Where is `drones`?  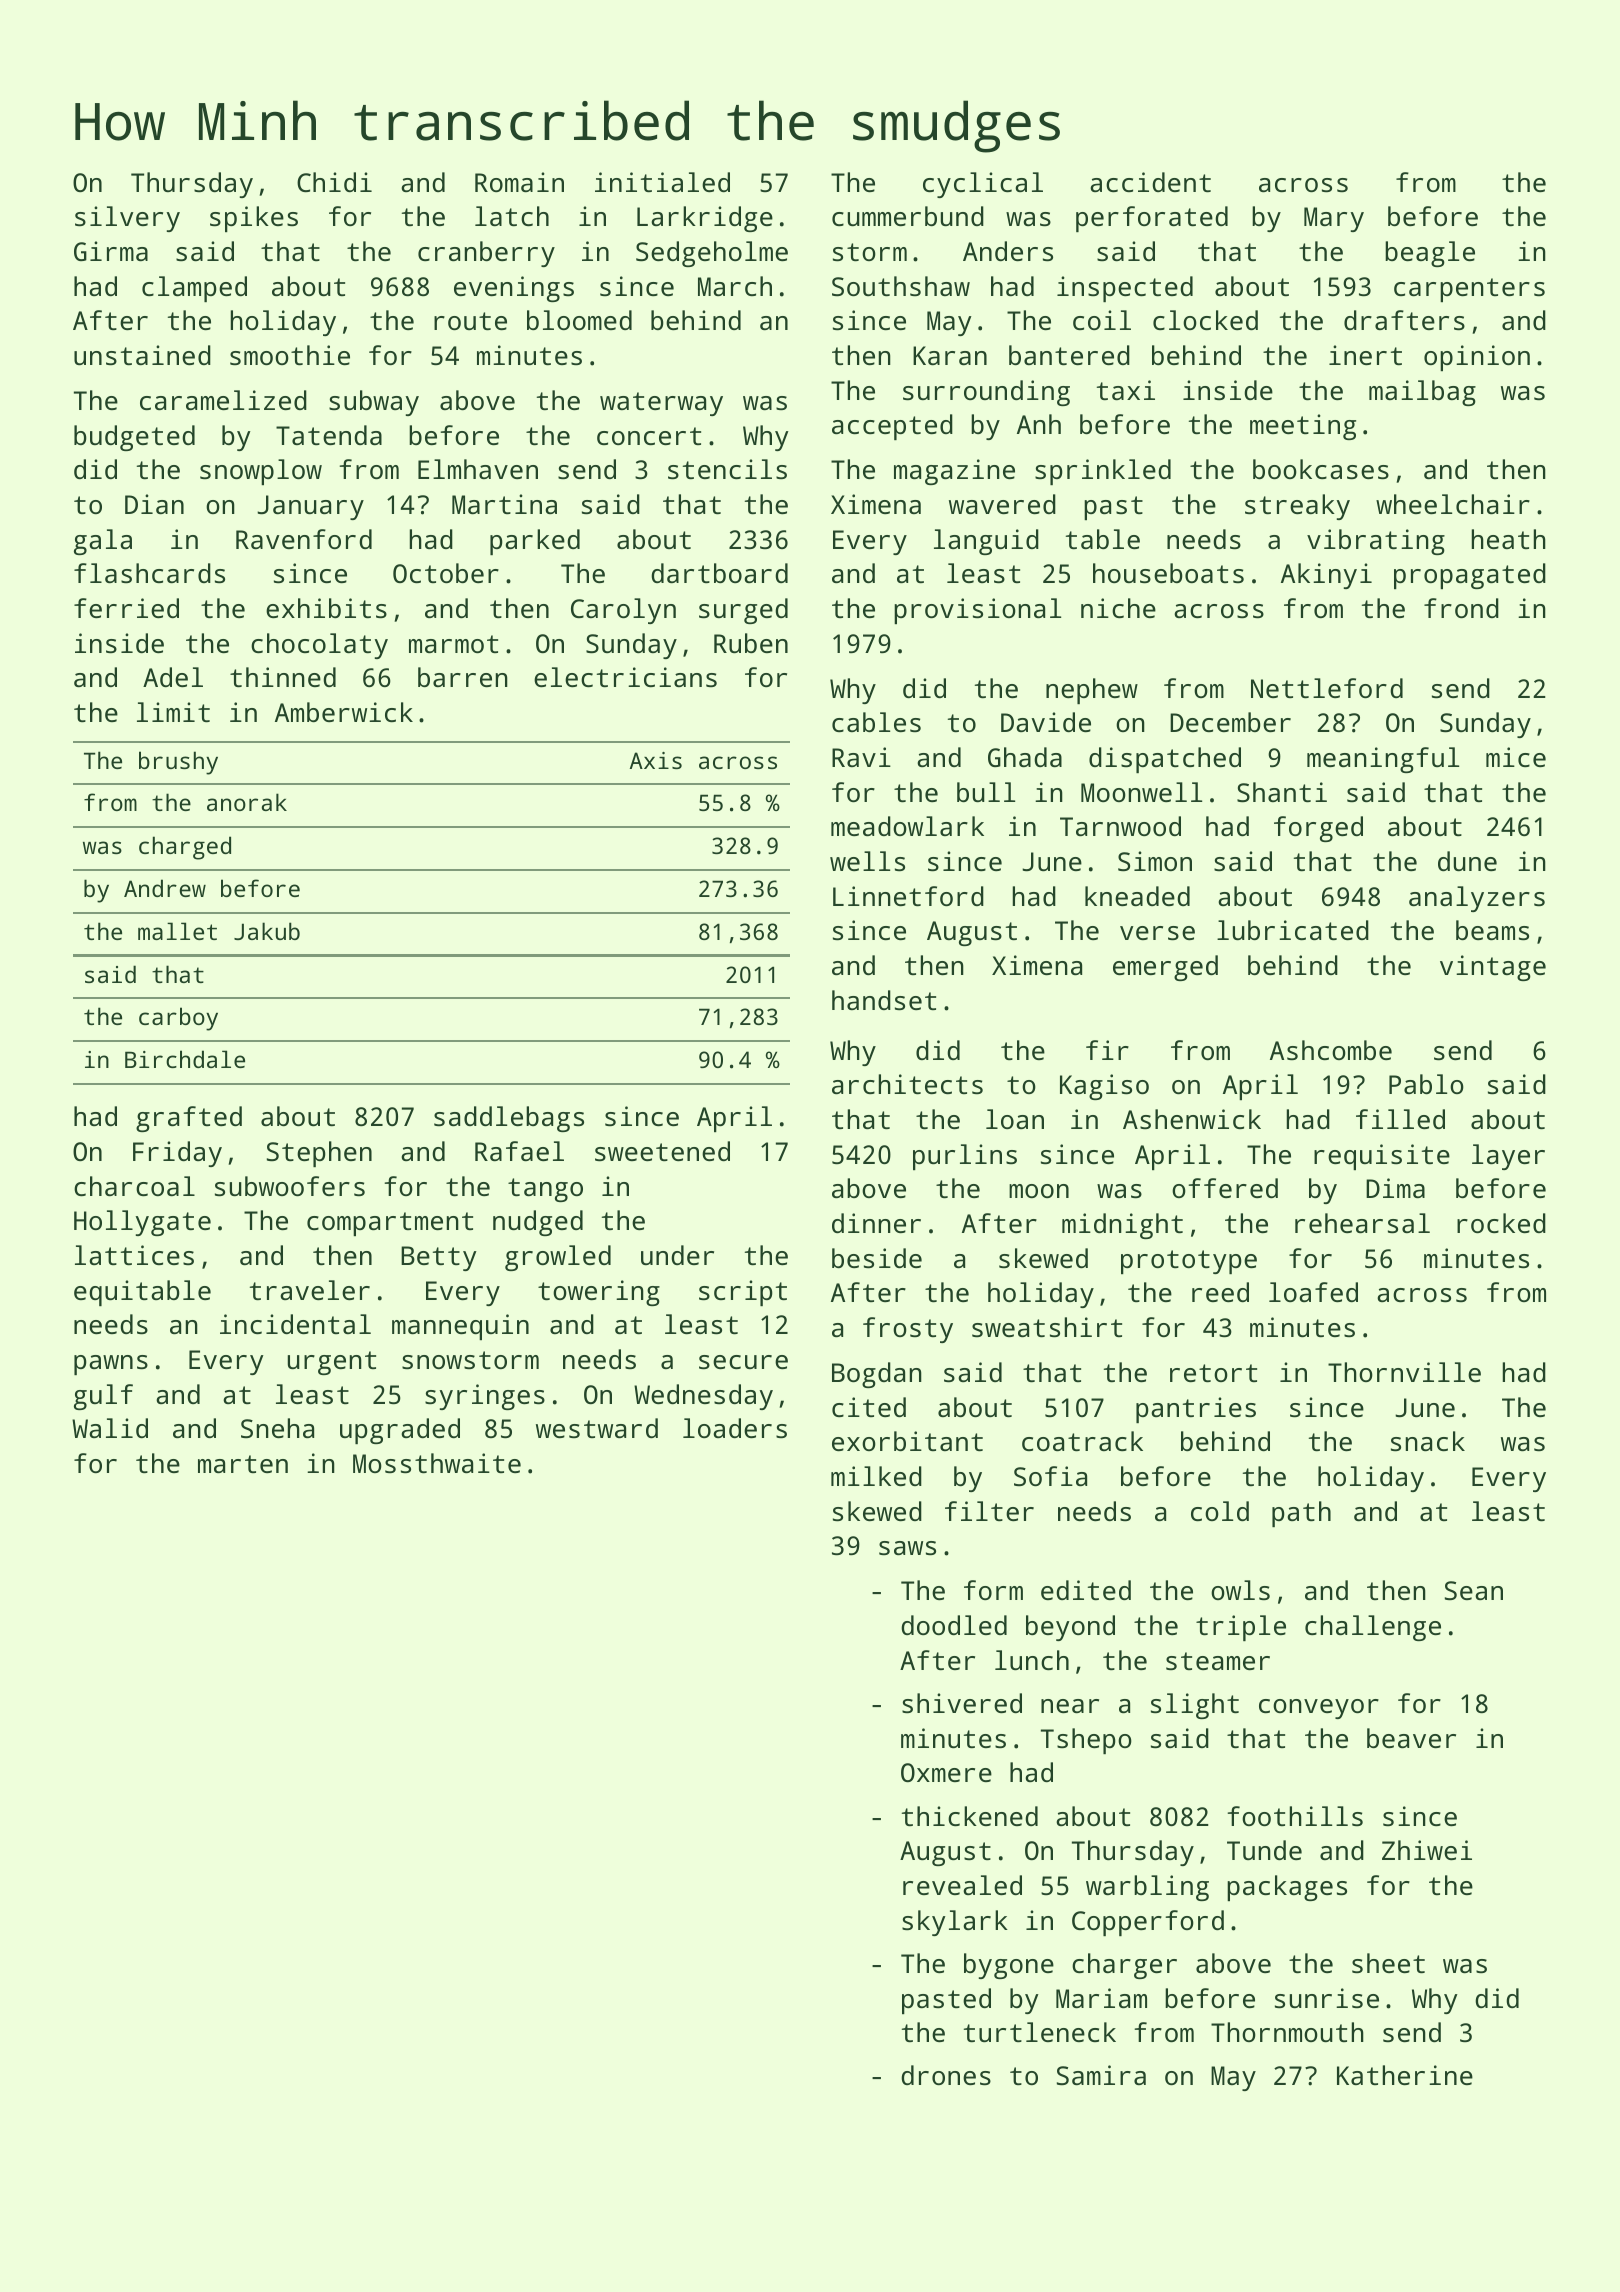
drones is located at coordinates (946, 2075).
